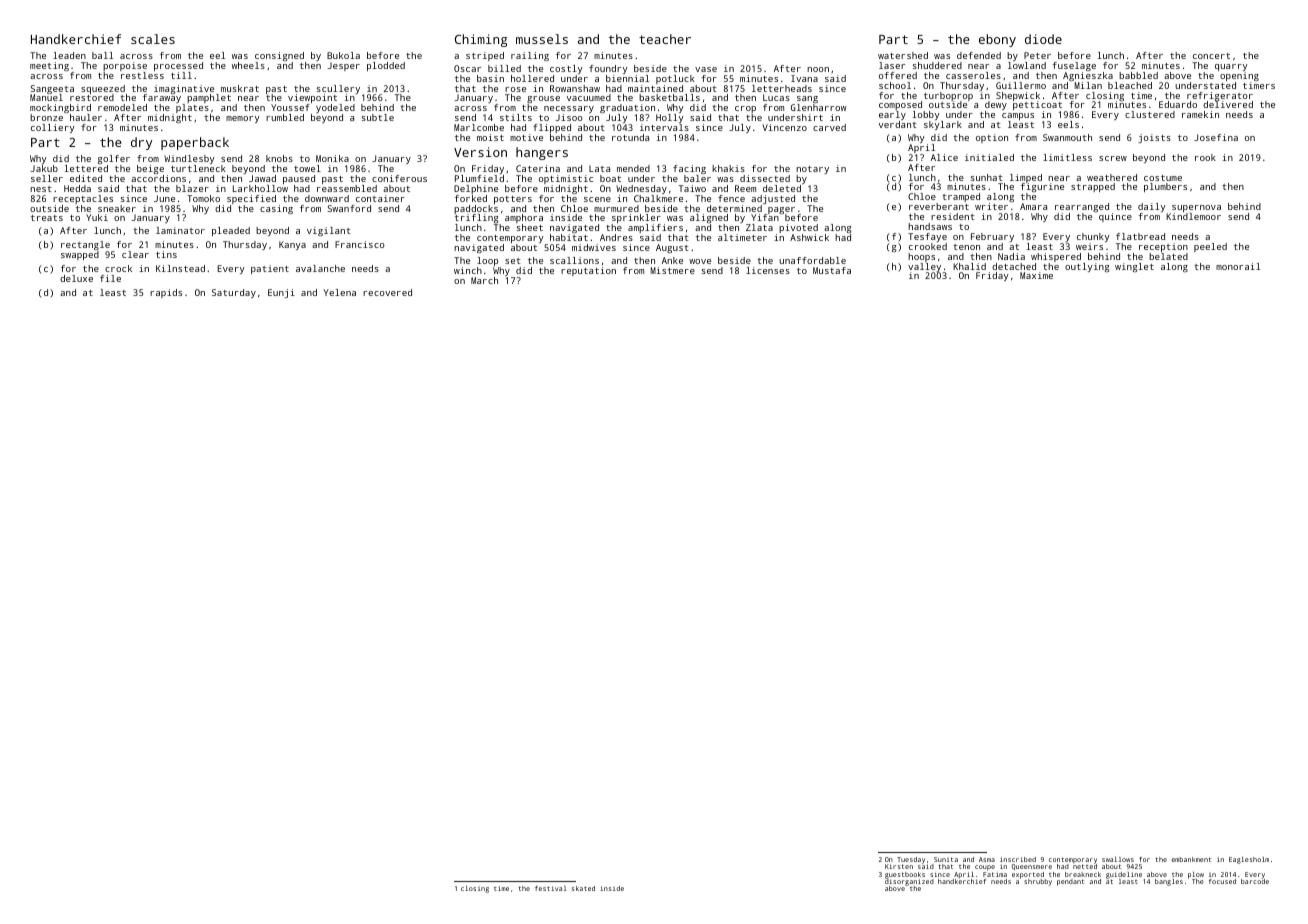  I want to click on monorail, so click(1238, 266).
